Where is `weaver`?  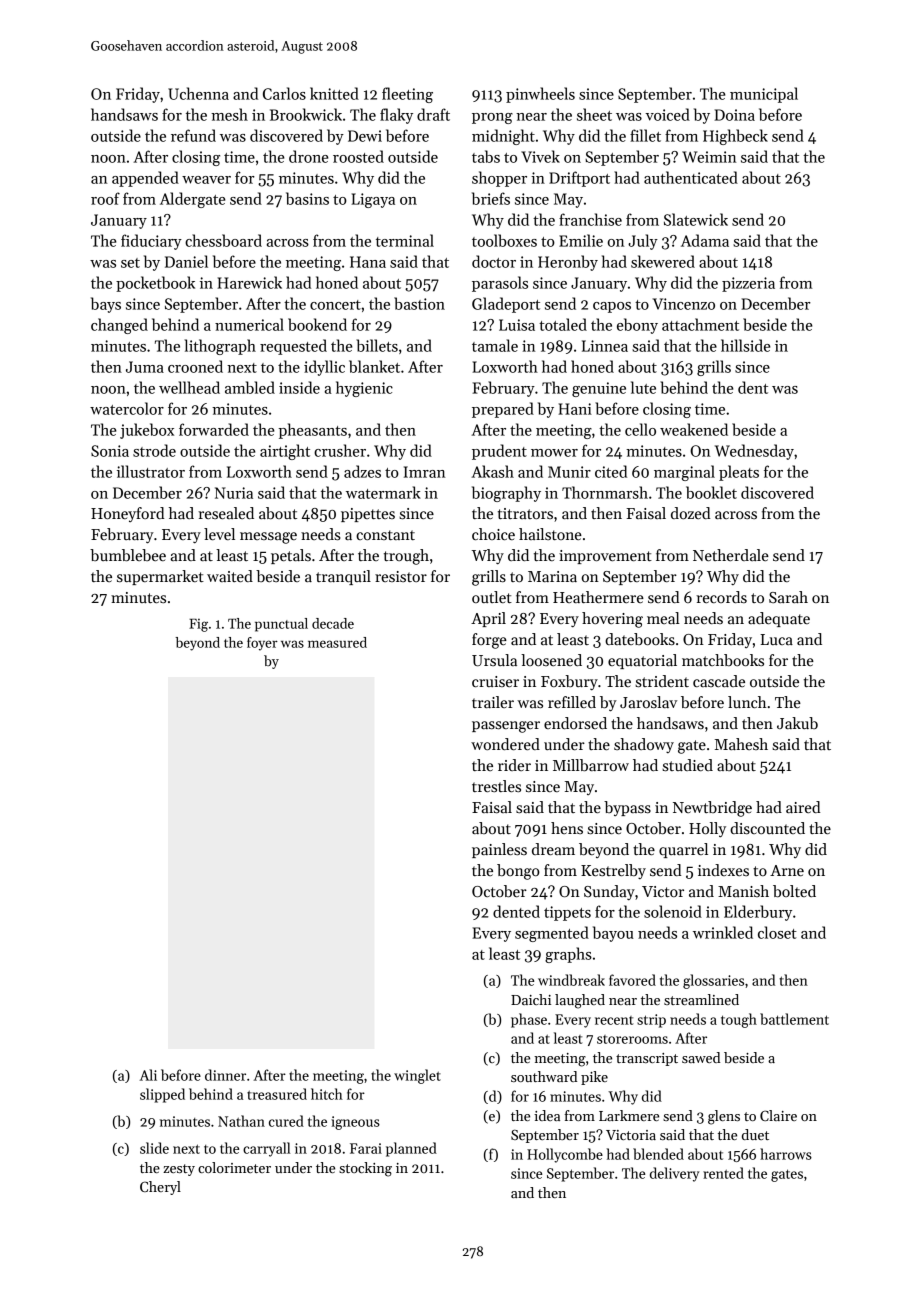 weaver is located at coordinates (206, 180).
